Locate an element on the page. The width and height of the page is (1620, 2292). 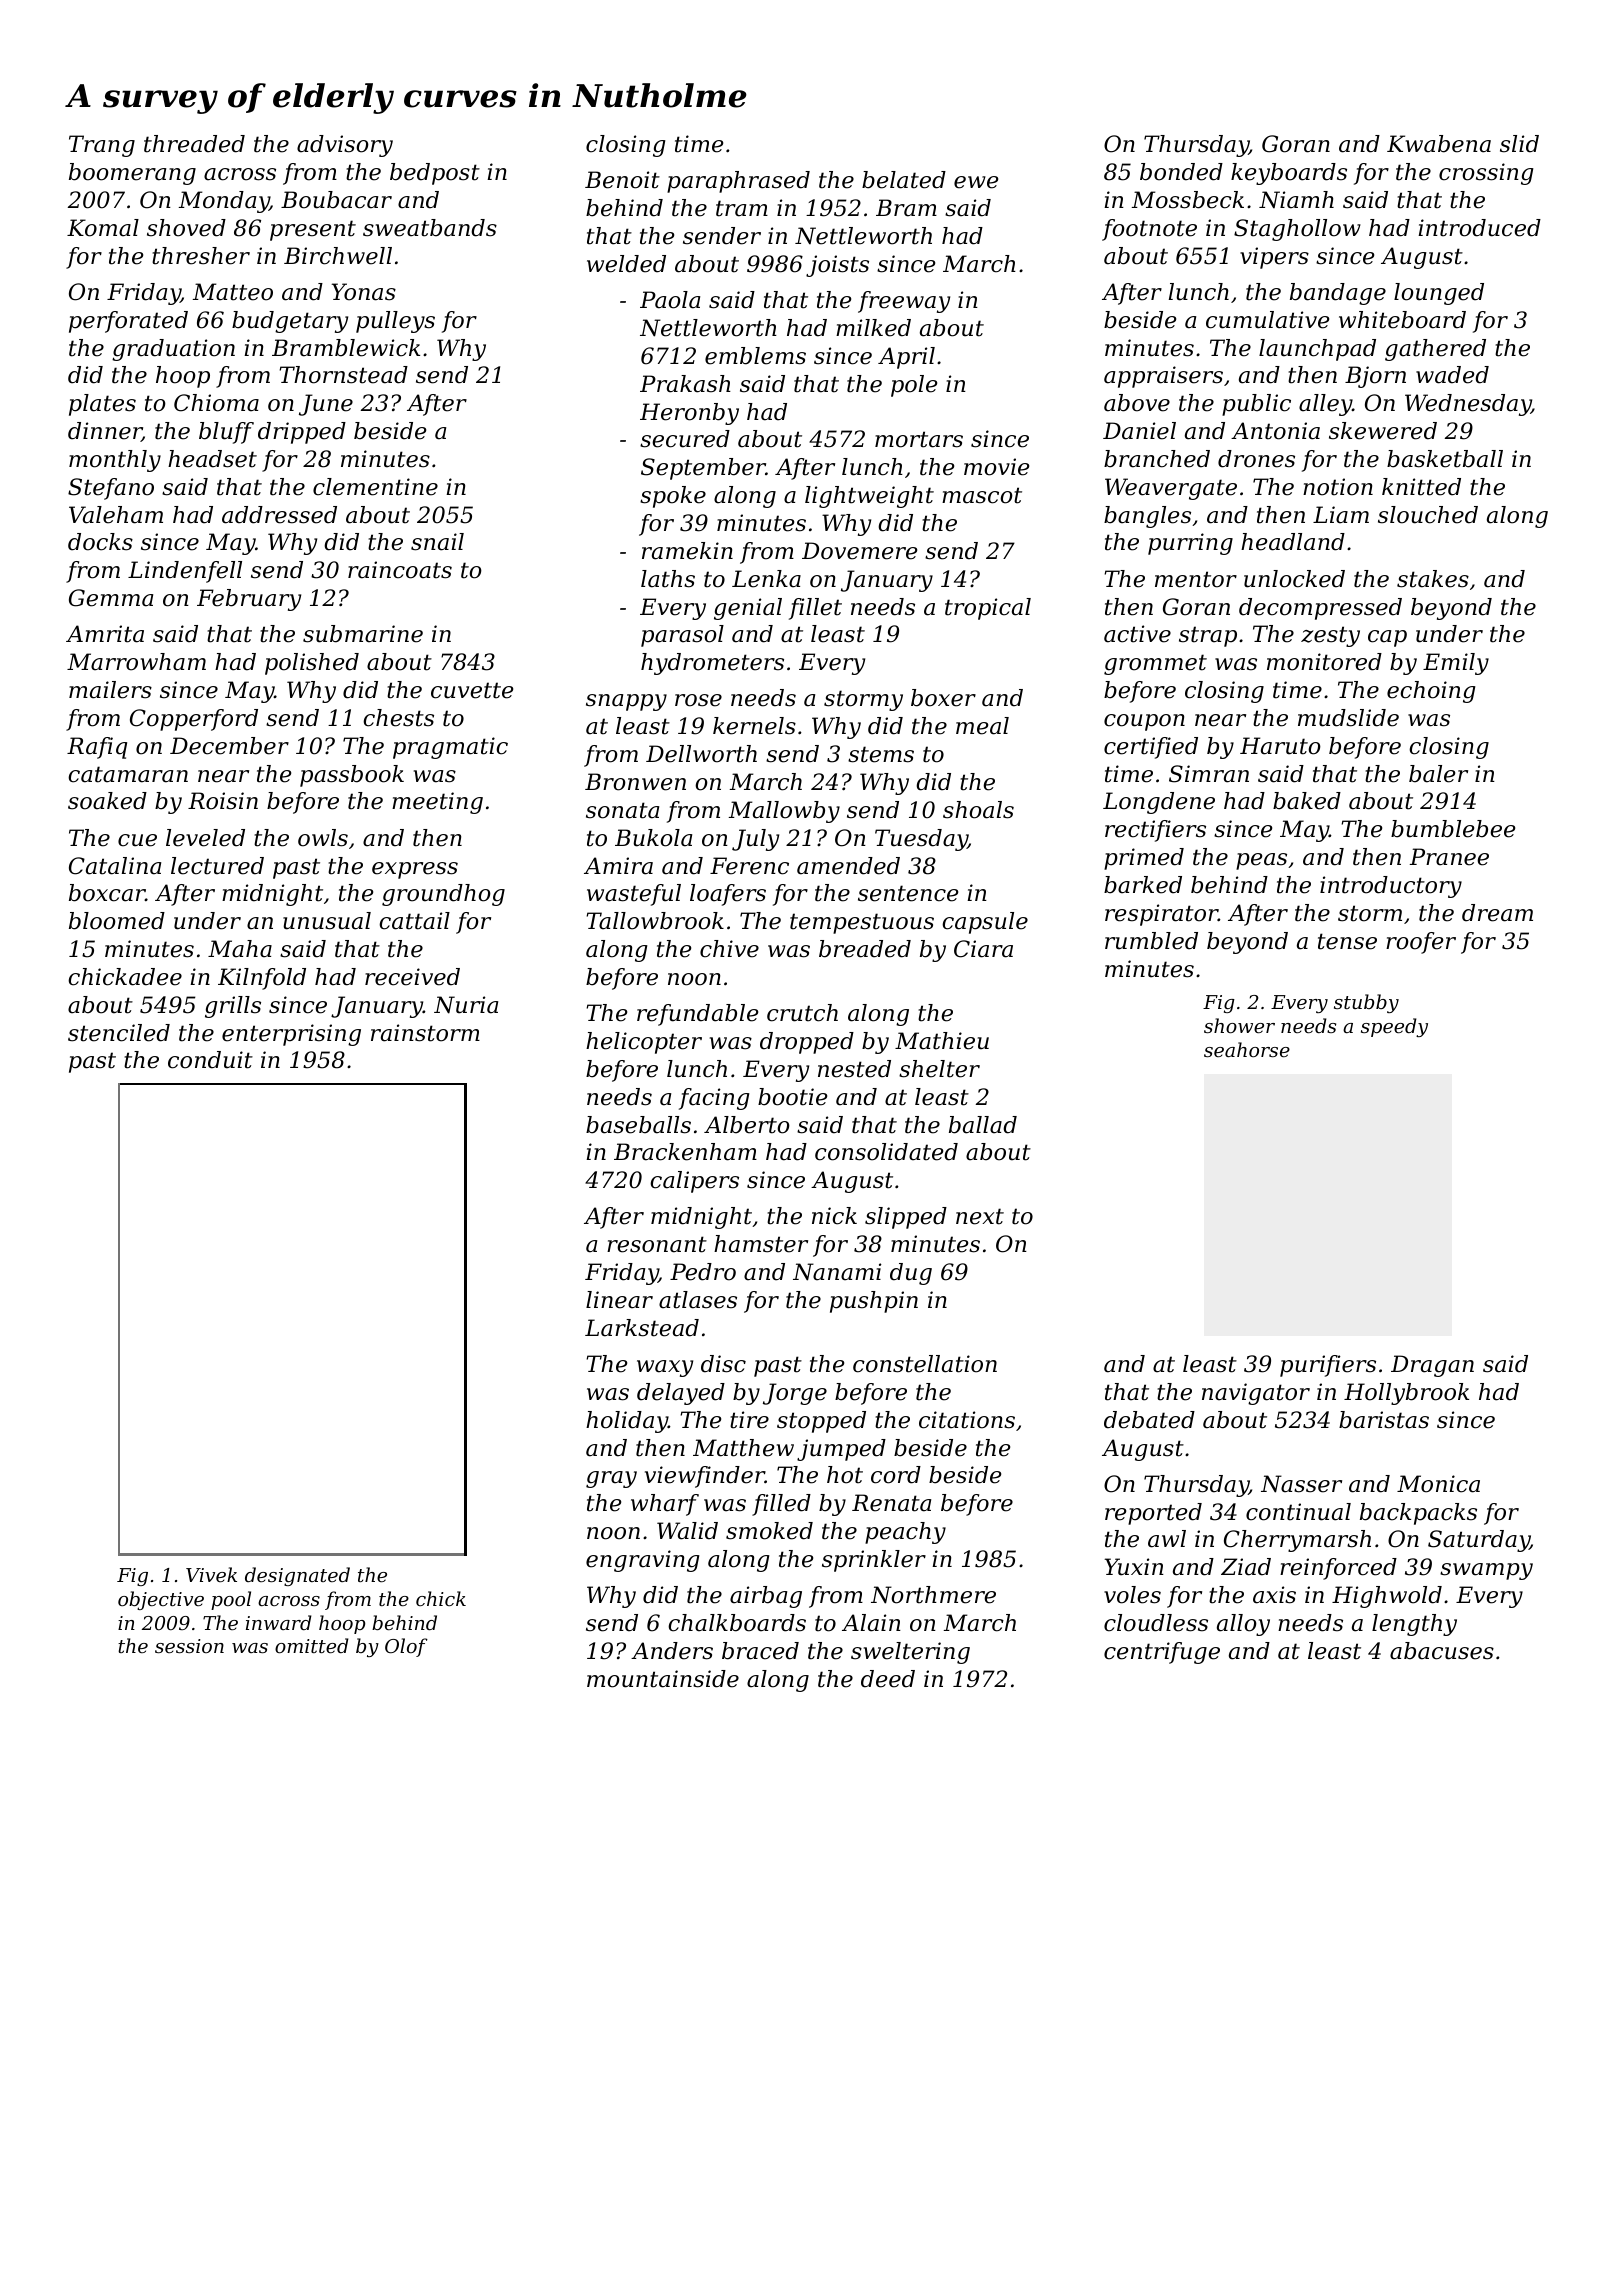
alloy is located at coordinates (1243, 1625).
